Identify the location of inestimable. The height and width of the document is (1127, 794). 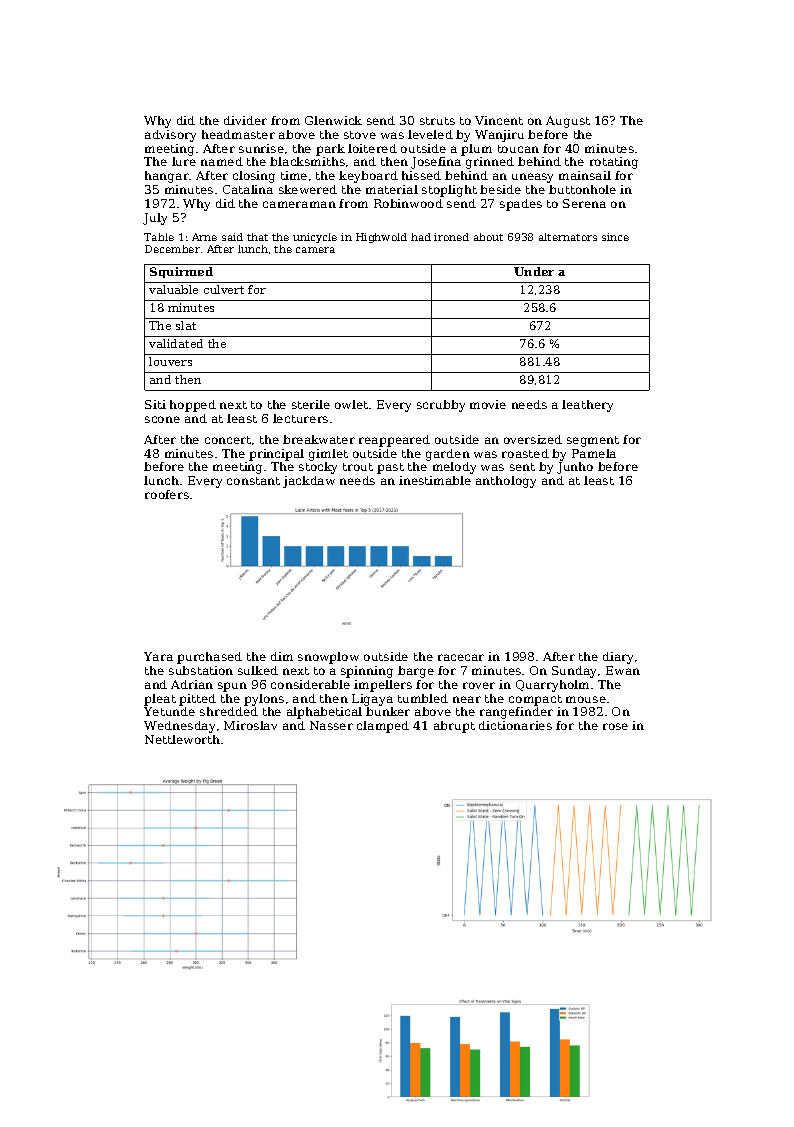
(435, 480).
